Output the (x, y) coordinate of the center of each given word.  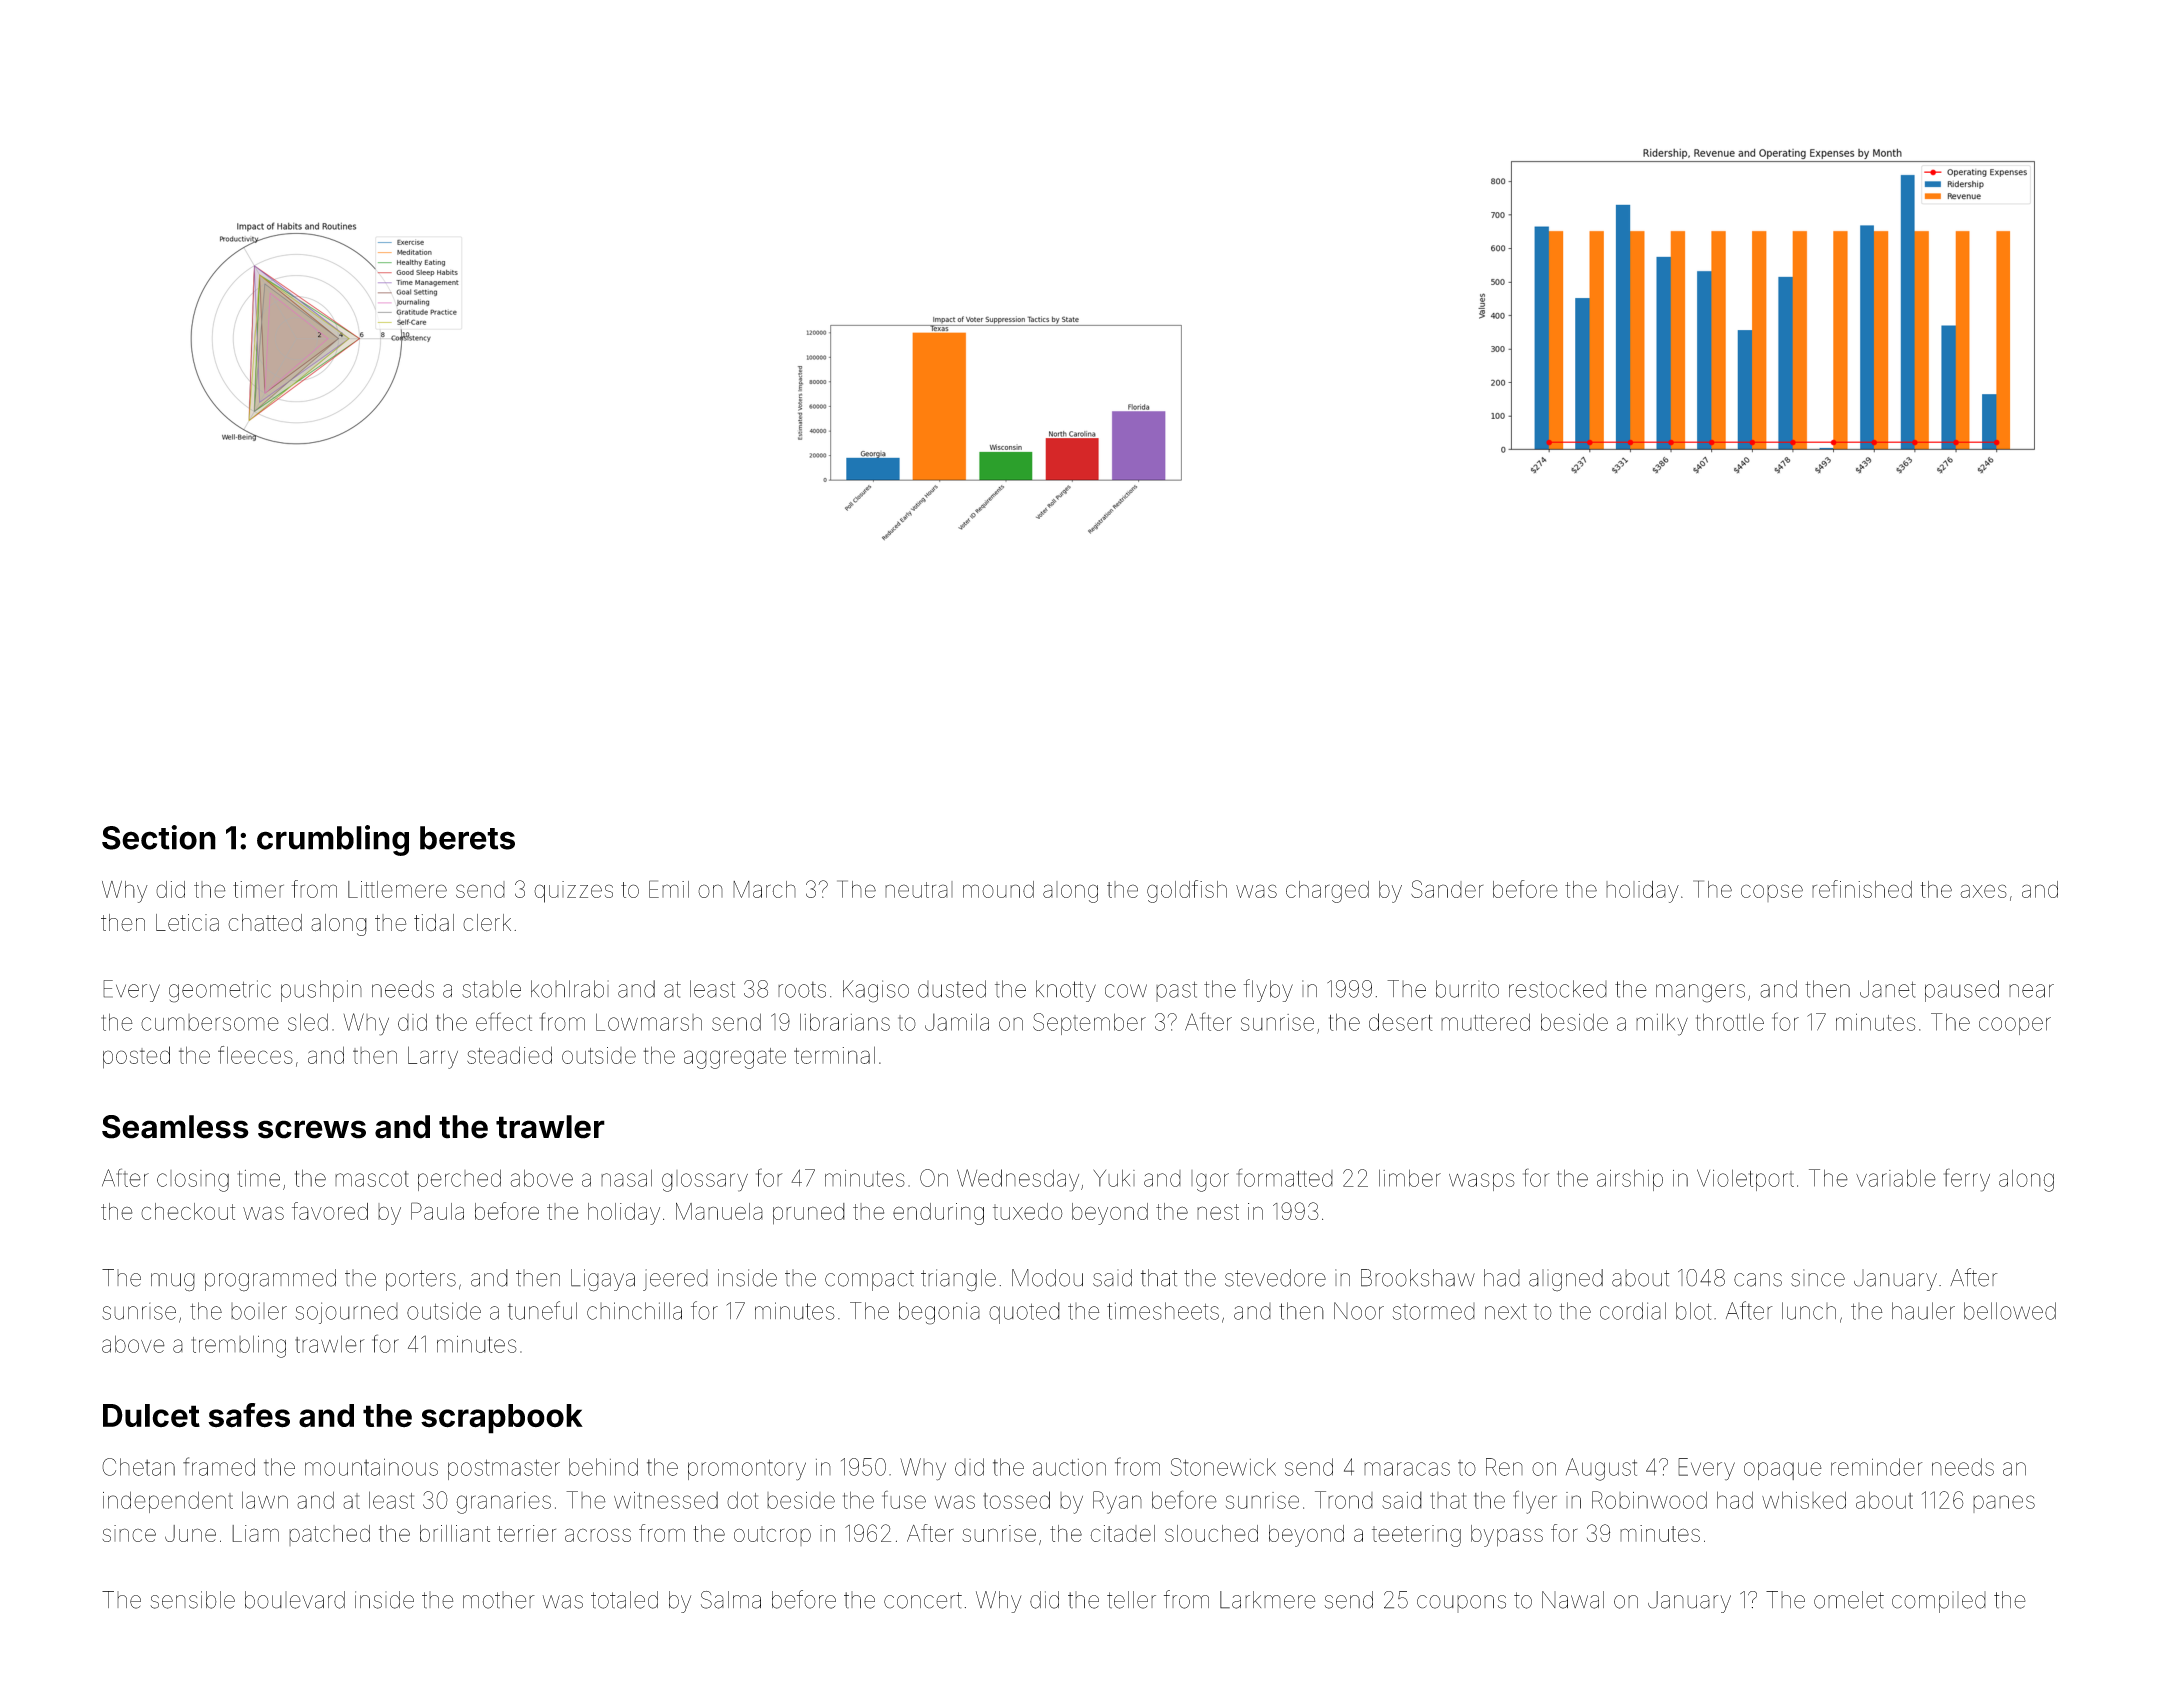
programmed (270, 1280)
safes (249, 1415)
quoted (1024, 1313)
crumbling (333, 840)
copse (1772, 893)
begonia (939, 1313)
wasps (1482, 1182)
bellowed (2010, 1311)
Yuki (1114, 1178)
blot (1694, 1311)
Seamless (175, 1127)
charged (1327, 892)
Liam (255, 1533)
